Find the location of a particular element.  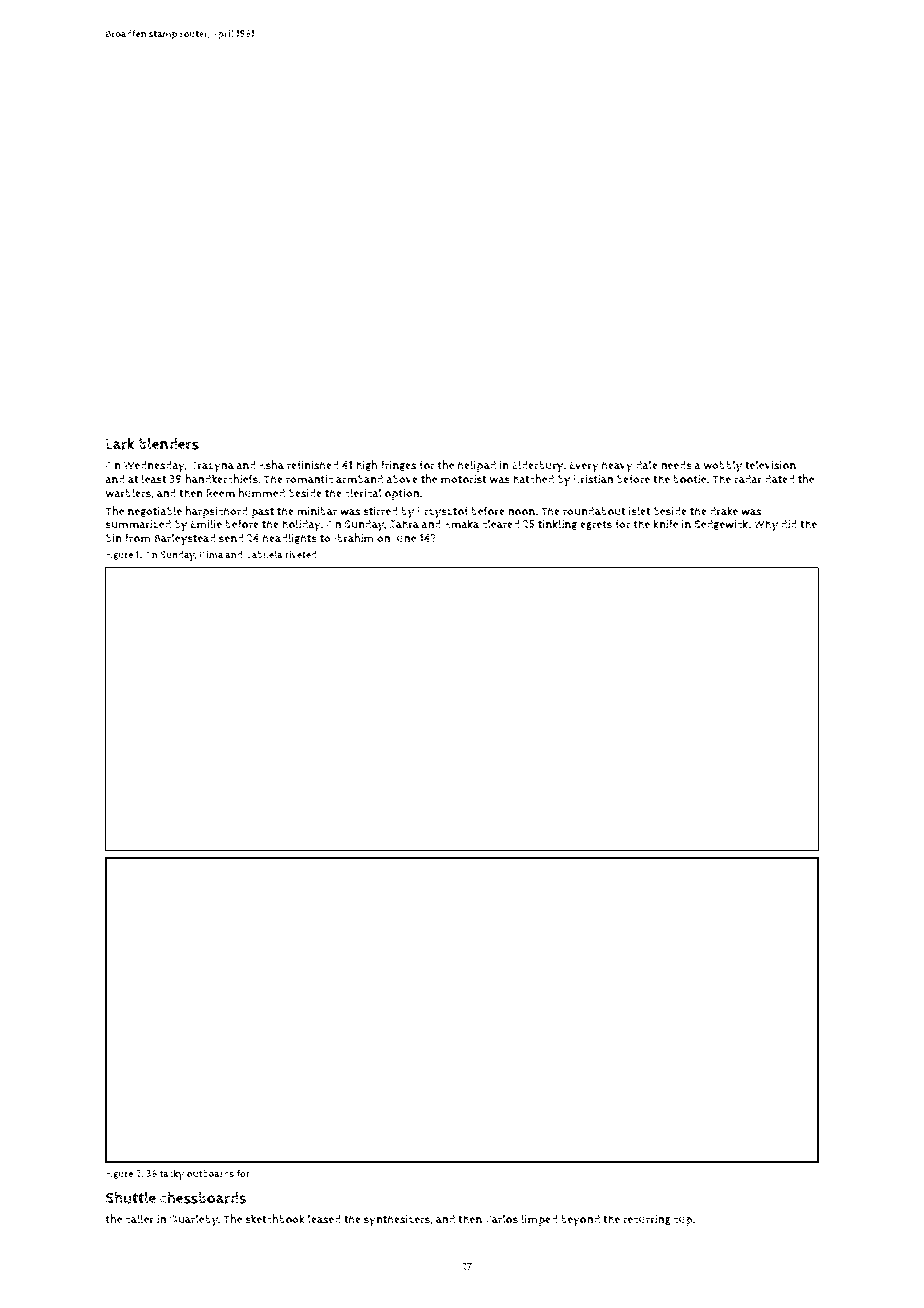

wobbly is located at coordinates (722, 466).
